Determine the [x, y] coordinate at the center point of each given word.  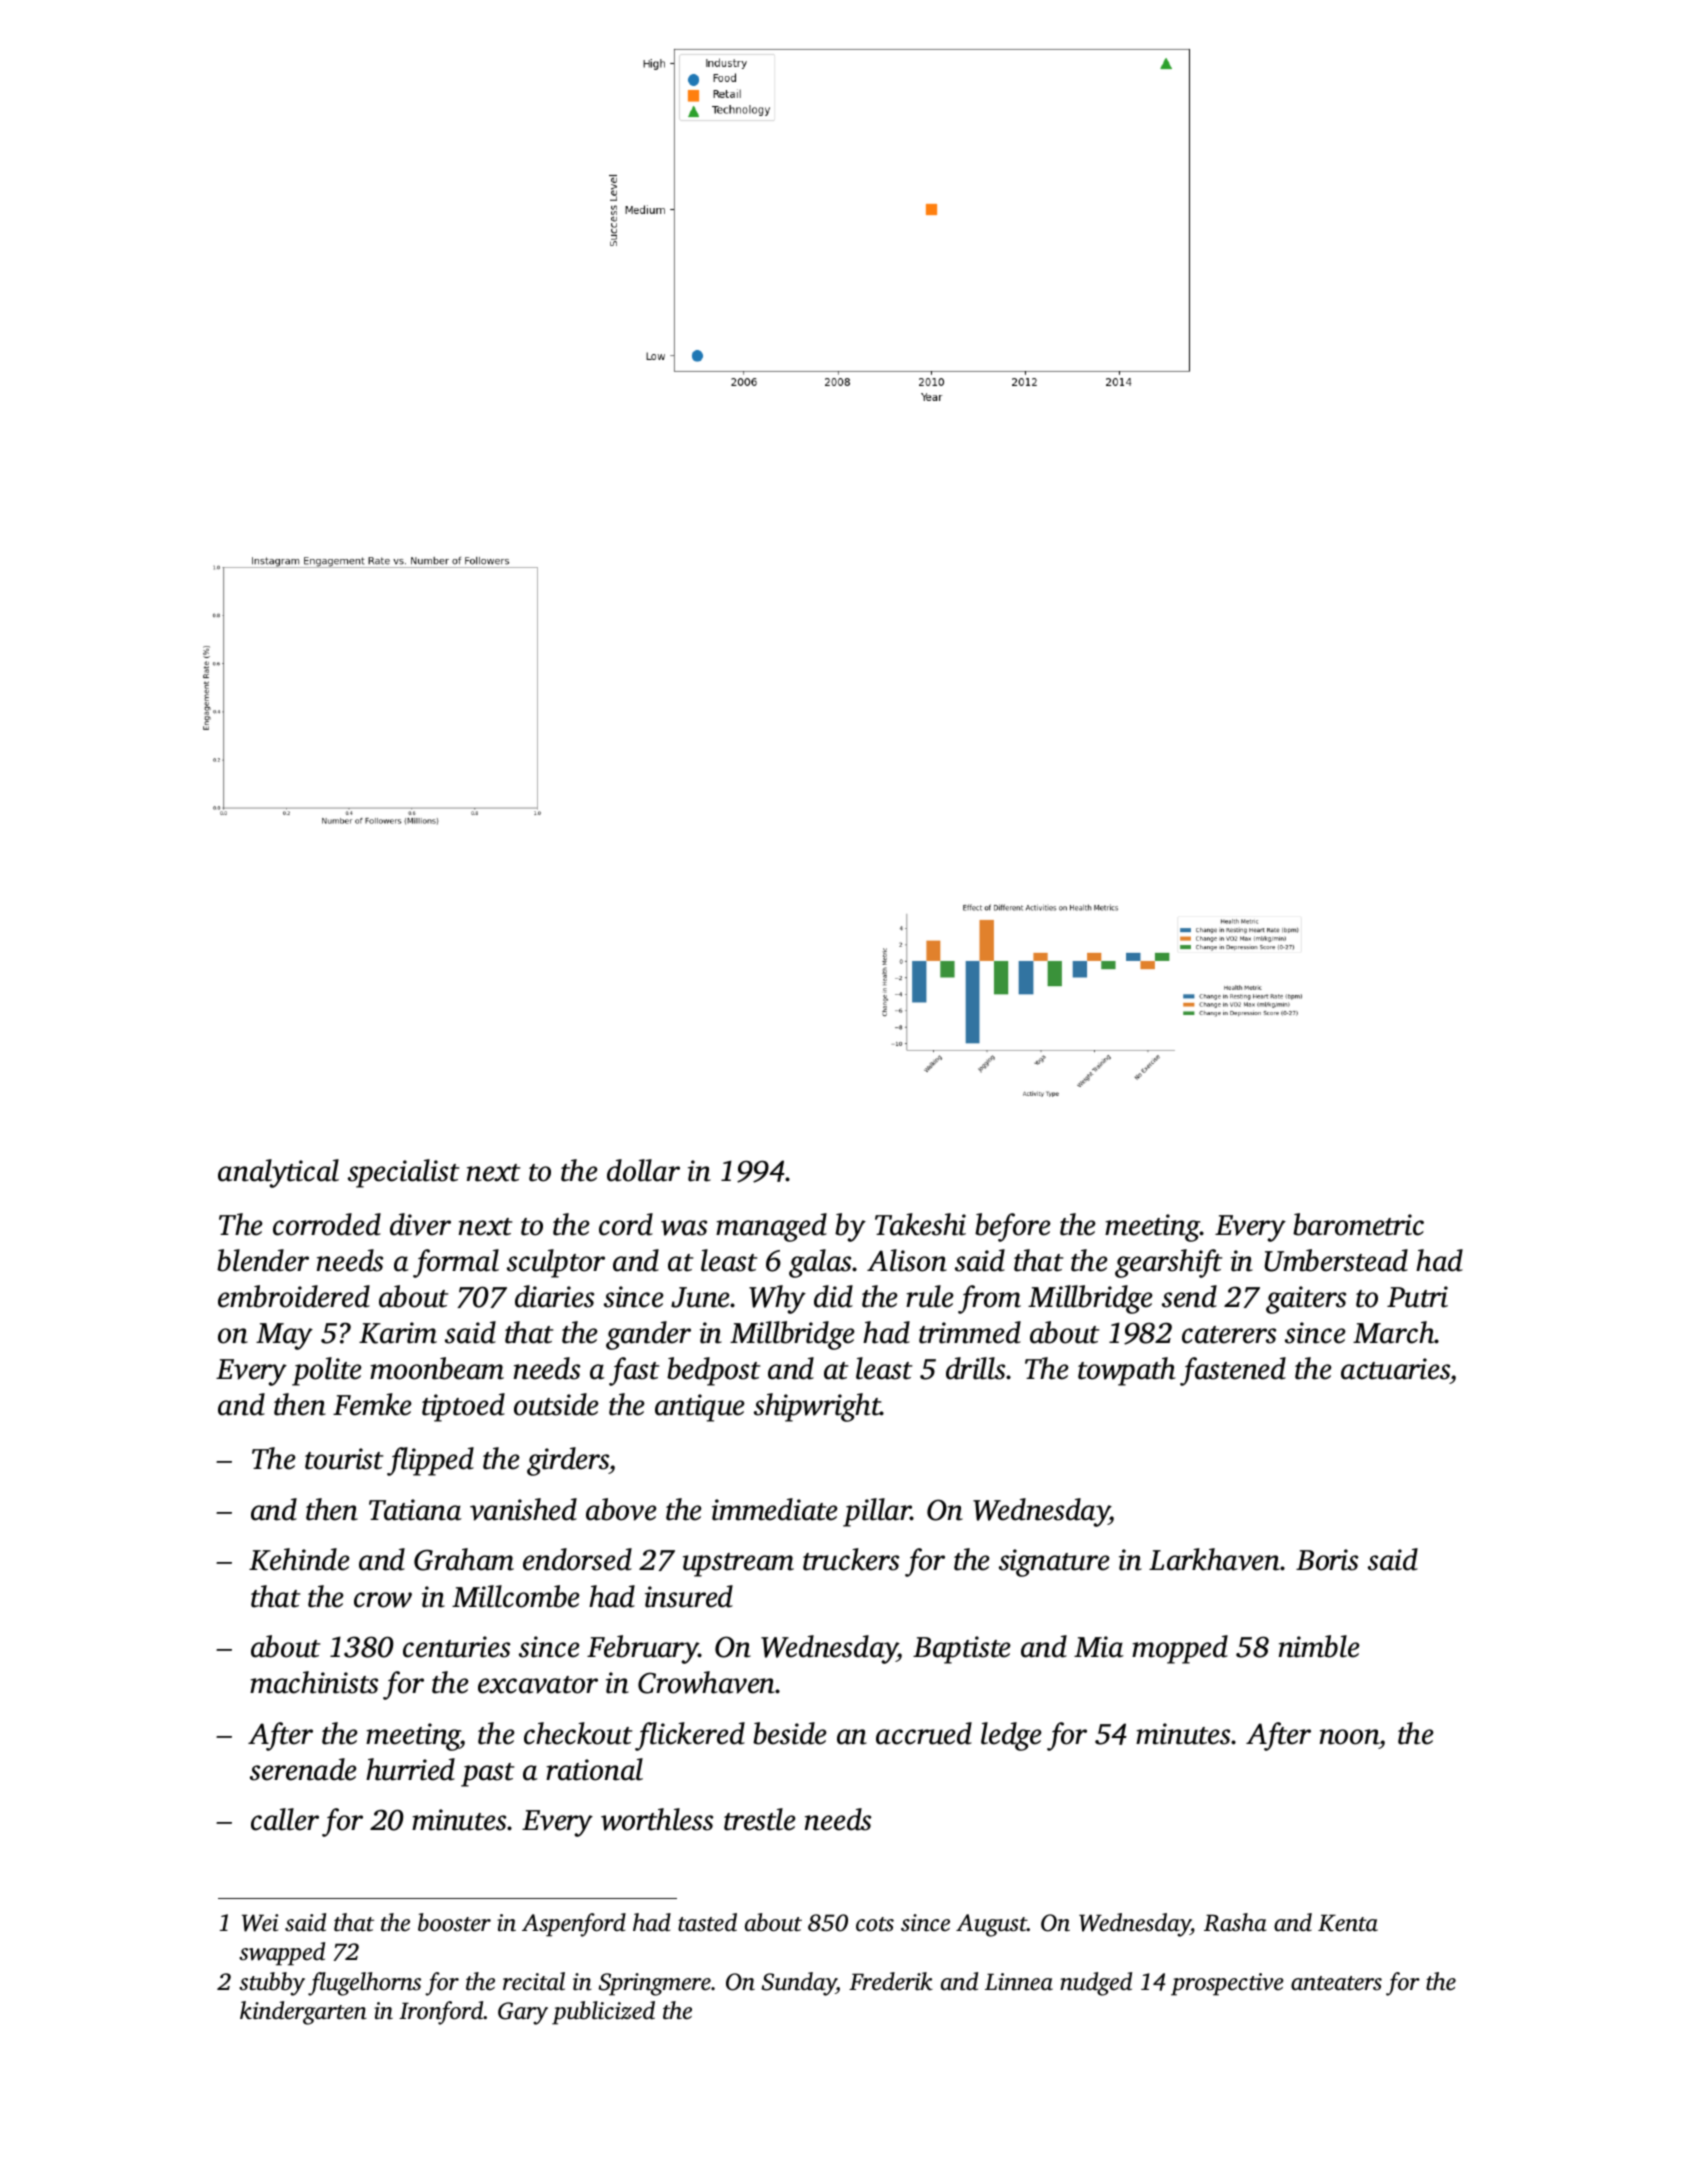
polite [327, 1371]
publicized [603, 2013]
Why [777, 1299]
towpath [1127, 1371]
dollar [643, 1170]
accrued [924, 1733]
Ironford [441, 2013]
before [1013, 1227]
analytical [278, 1173]
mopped [1180, 1649]
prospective [1227, 1984]
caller [285, 1819]
